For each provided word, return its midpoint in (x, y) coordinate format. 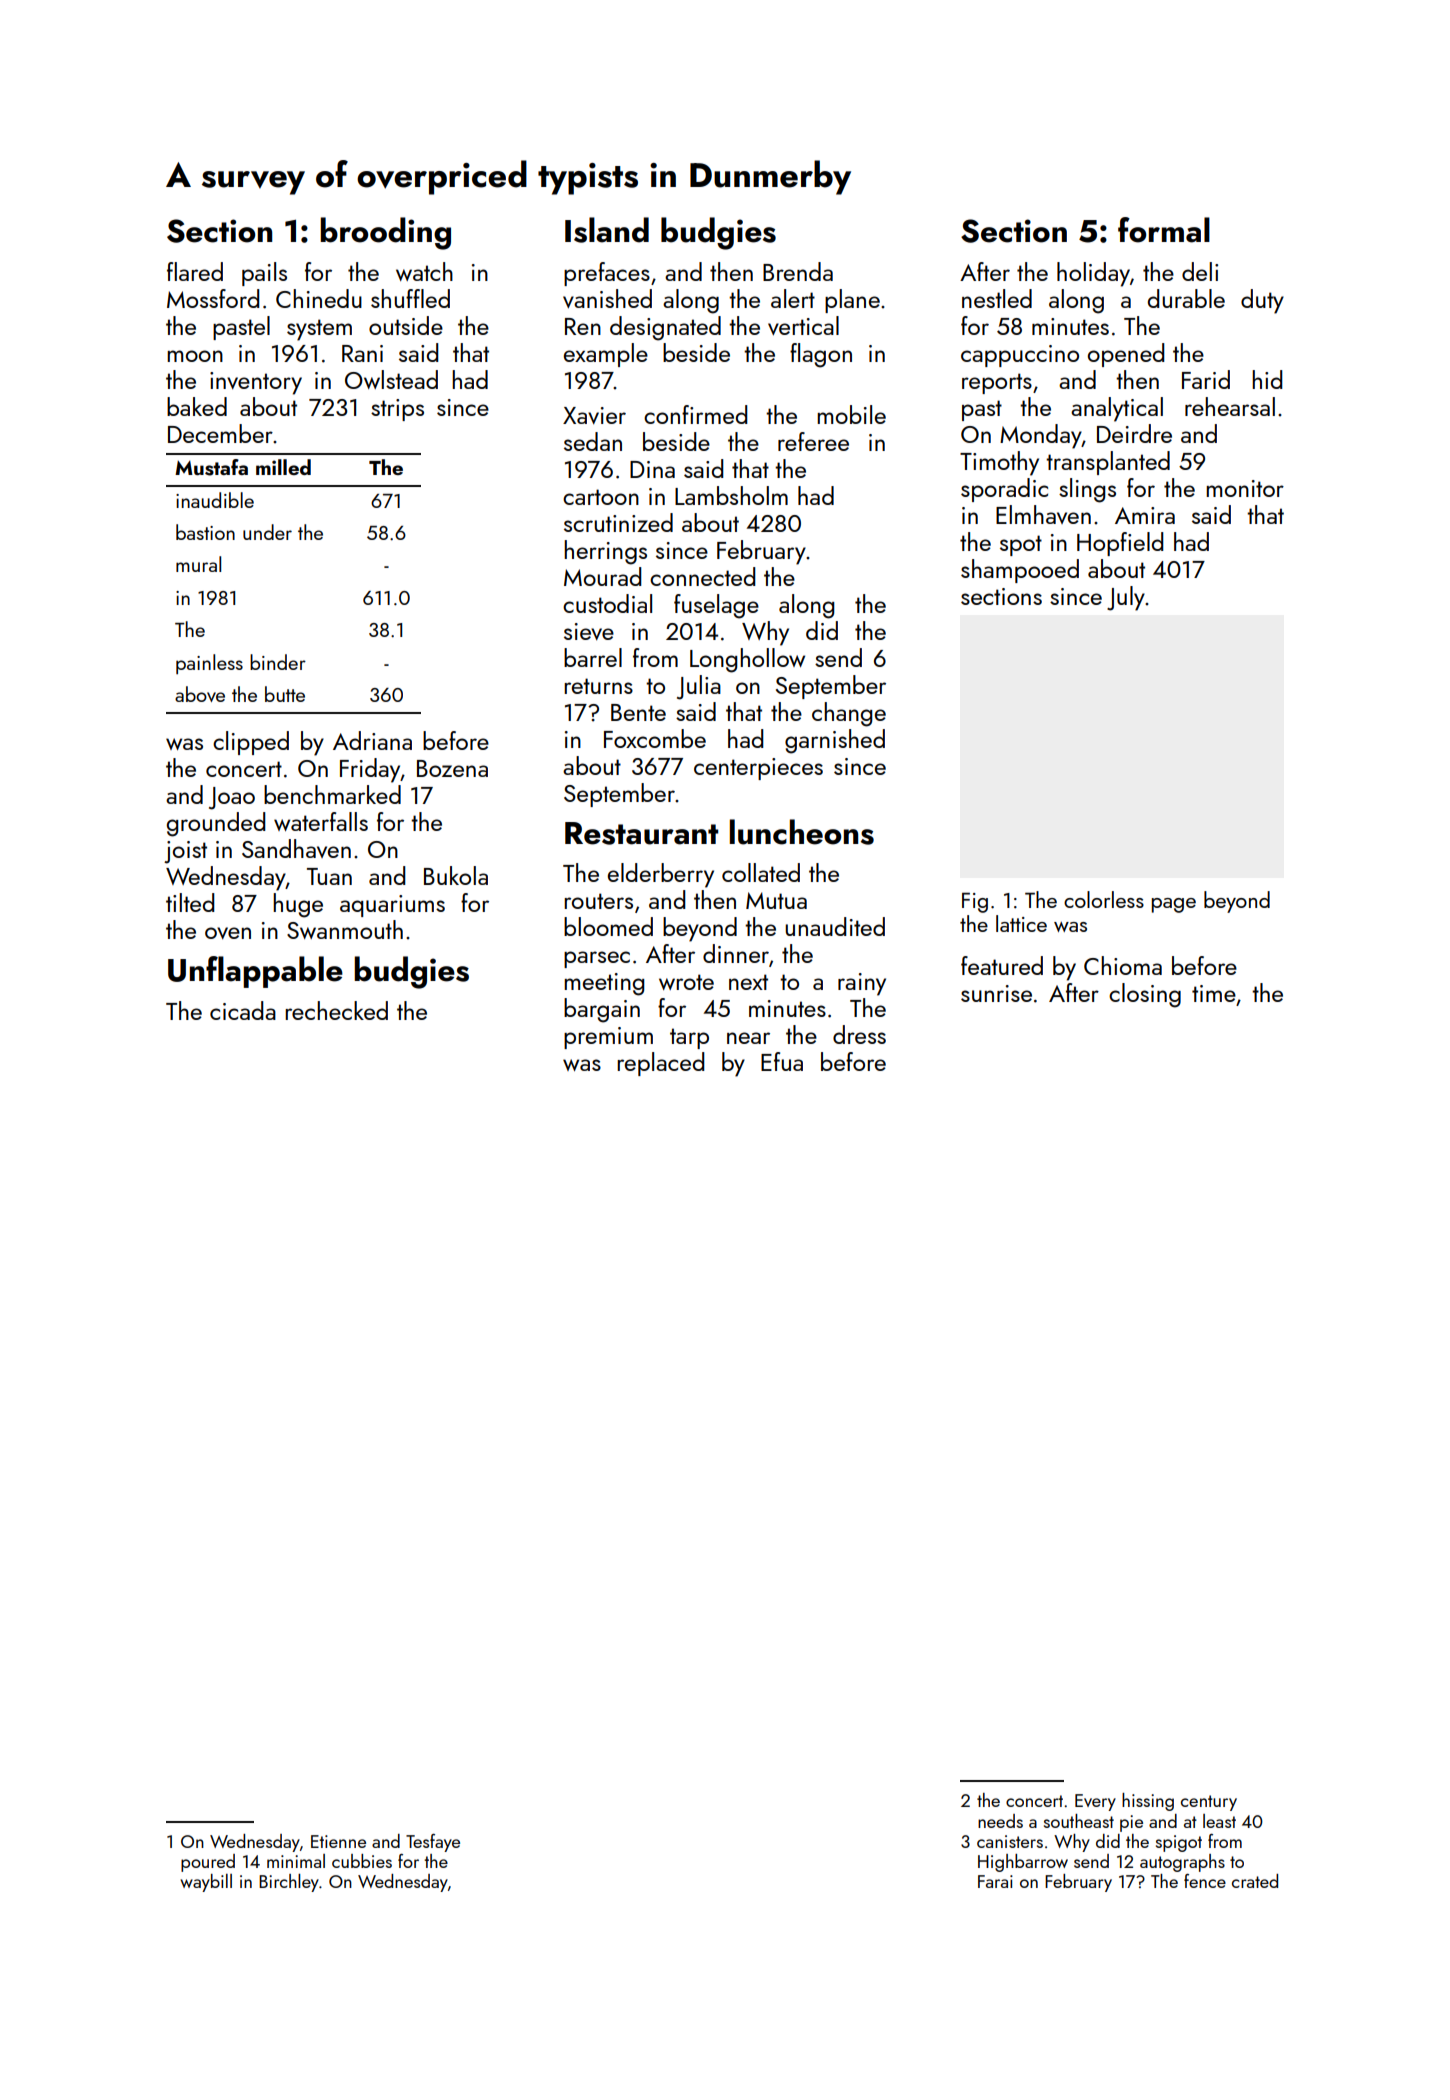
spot (1021, 545)
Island (607, 230)
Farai (995, 1881)
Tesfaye (433, 1843)
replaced (660, 1064)
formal (1164, 230)
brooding (385, 233)
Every (1095, 1802)
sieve (589, 631)
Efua (782, 1061)
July (1126, 598)
